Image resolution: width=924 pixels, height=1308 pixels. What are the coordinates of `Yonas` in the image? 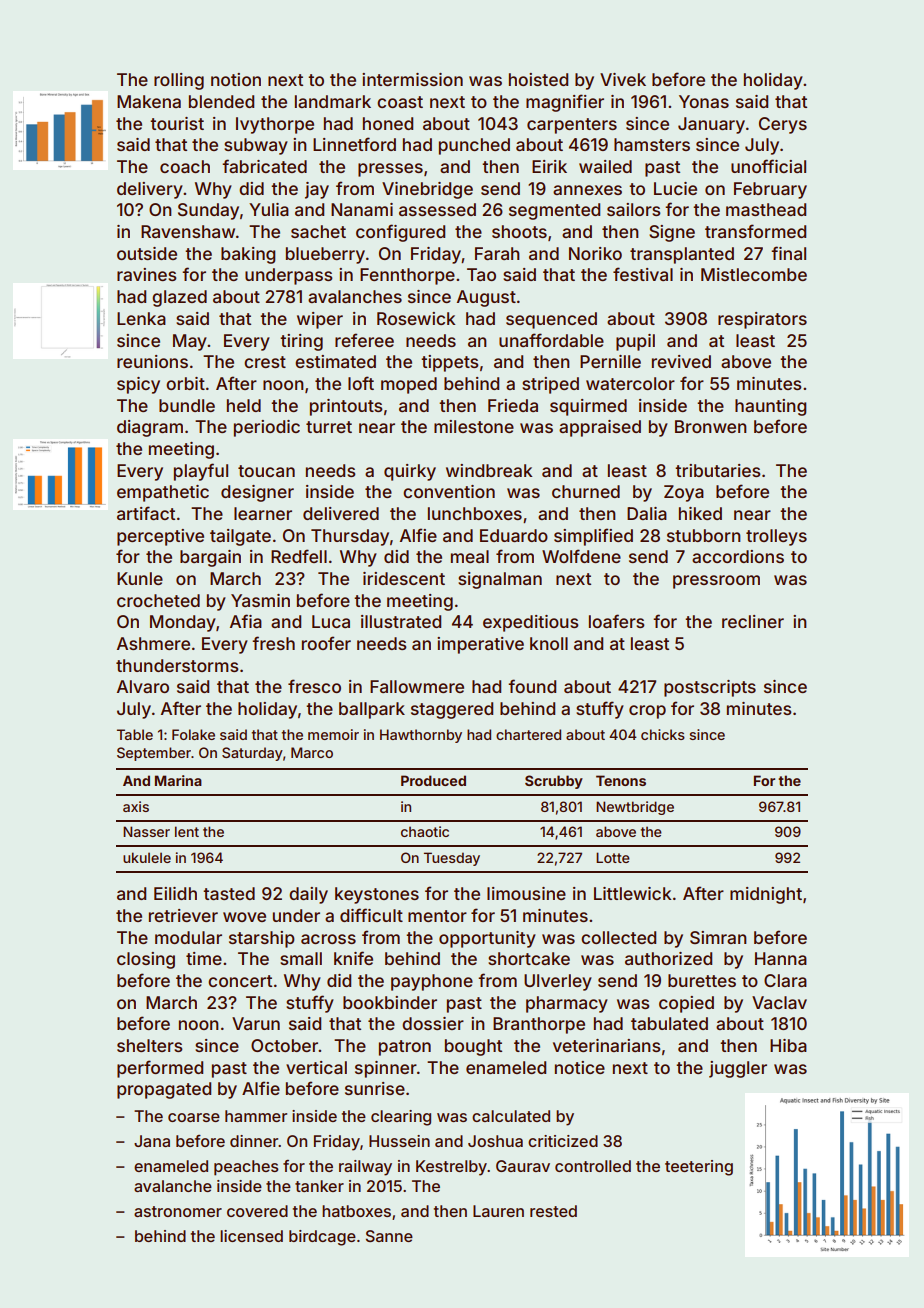 It's located at (704, 101).
